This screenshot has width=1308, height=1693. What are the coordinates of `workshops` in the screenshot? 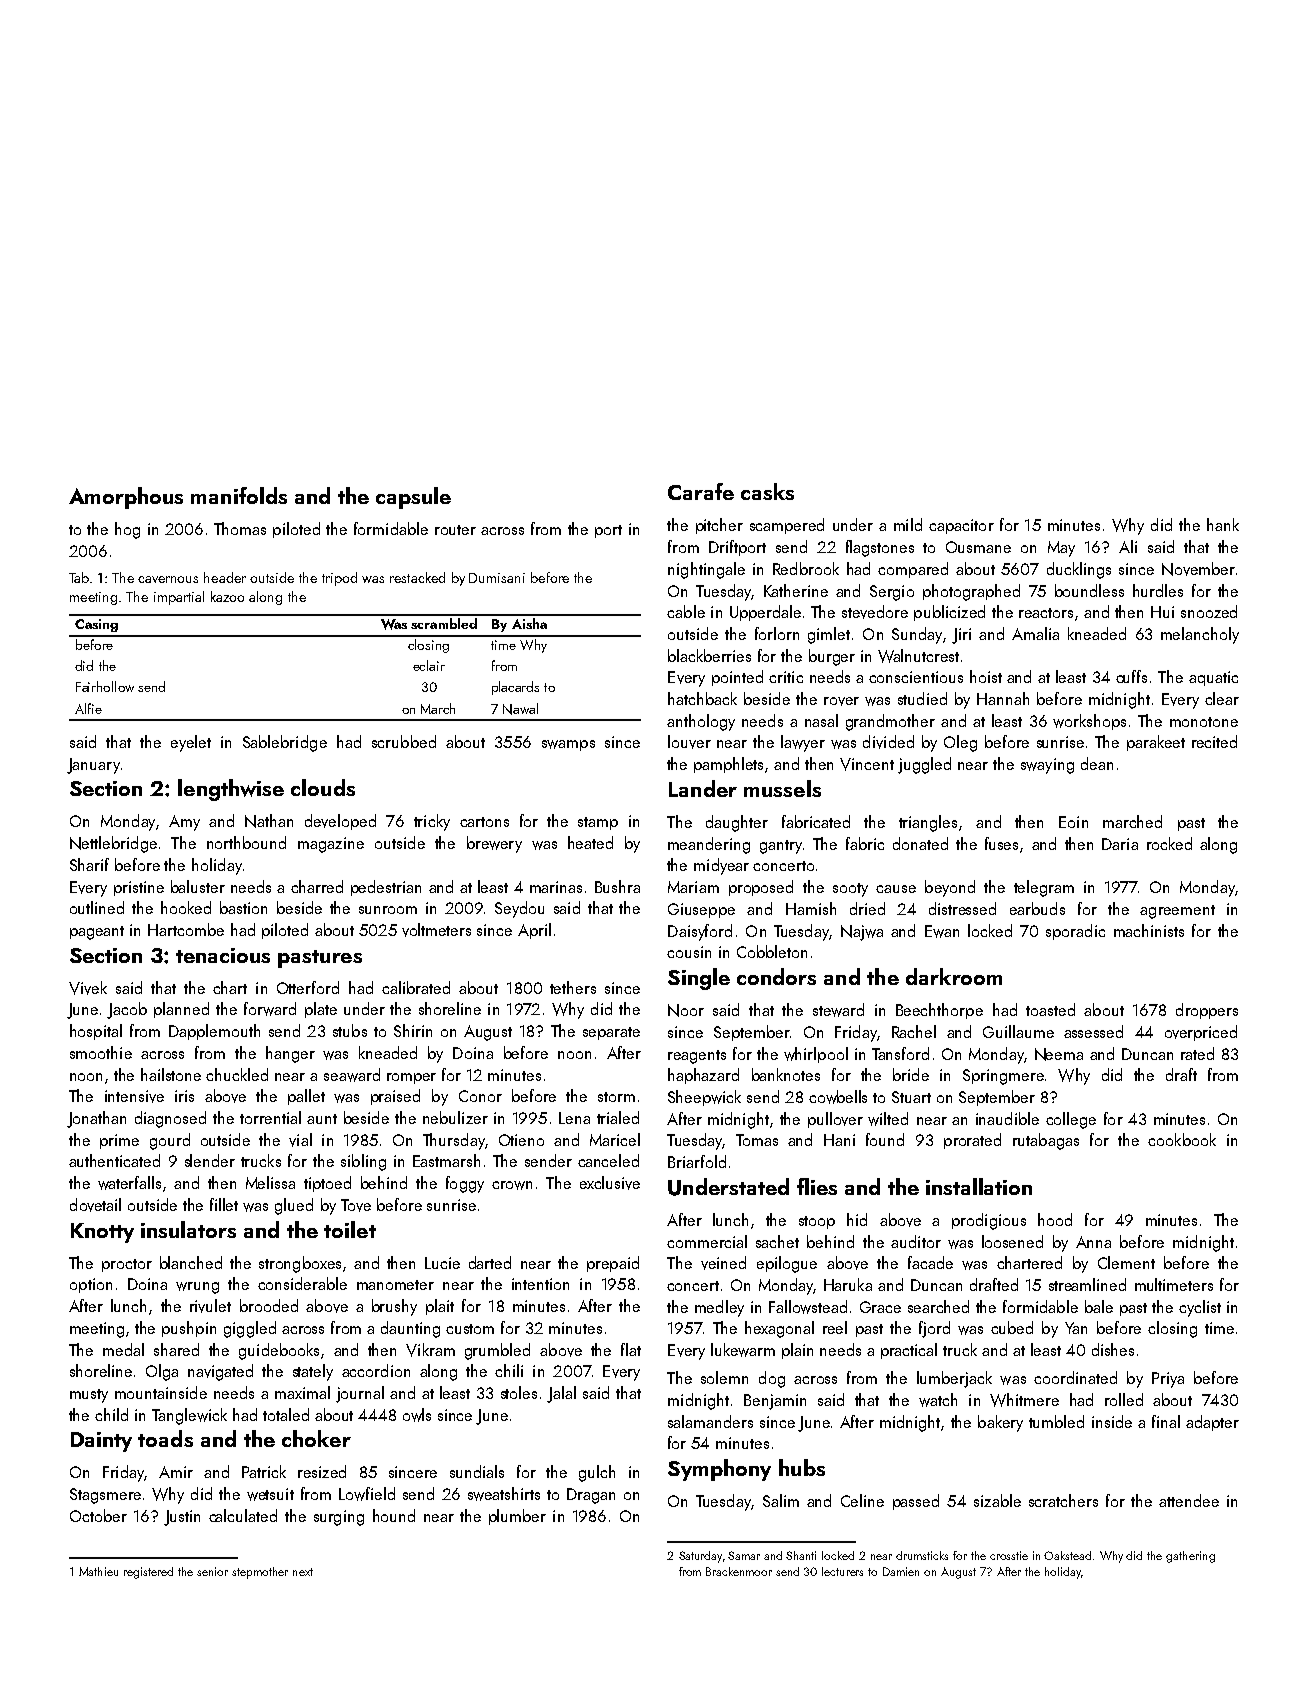 It's located at (1089, 722).
